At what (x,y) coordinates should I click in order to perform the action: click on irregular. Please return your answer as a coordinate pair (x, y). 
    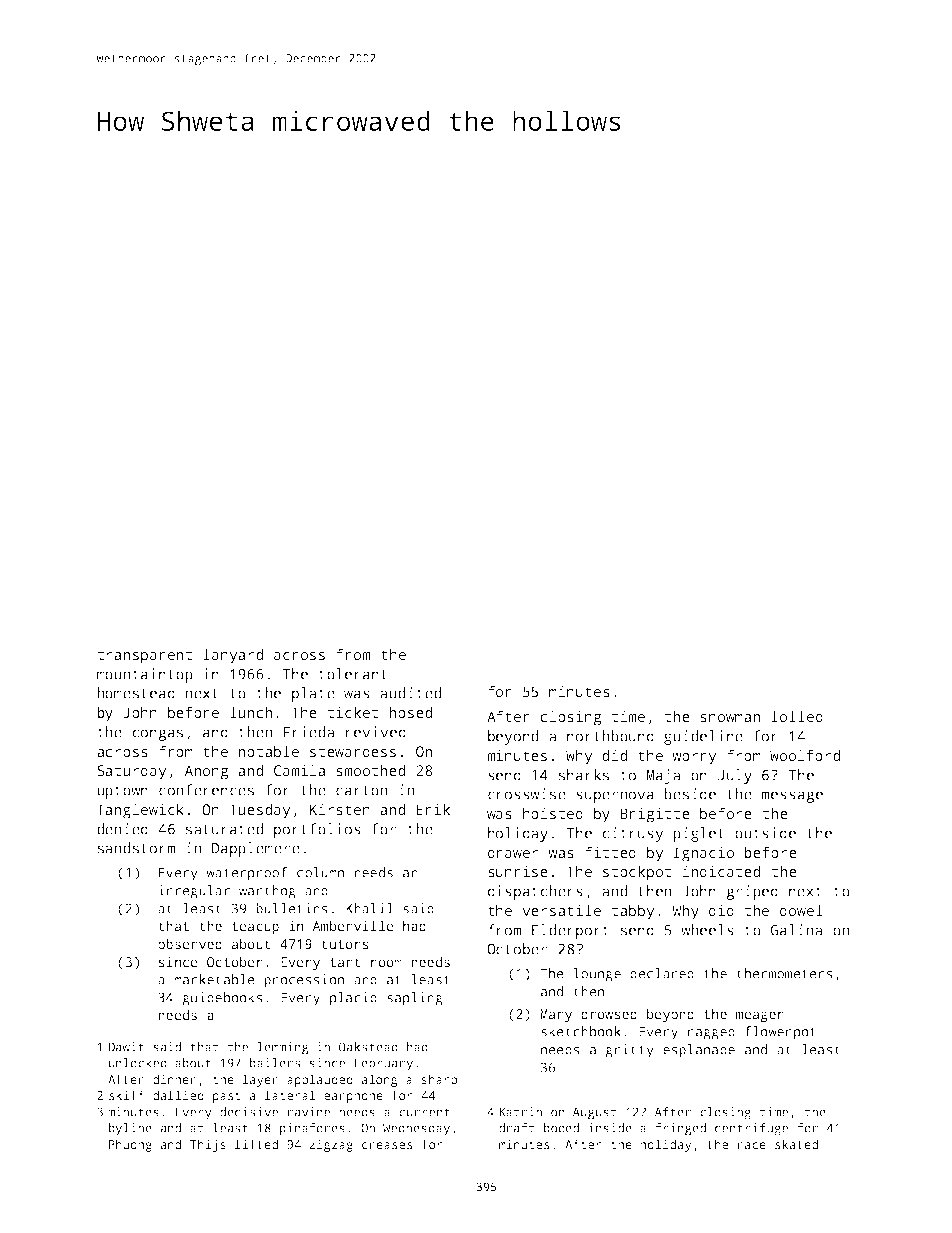
    Looking at the image, I should click on (194, 892).
